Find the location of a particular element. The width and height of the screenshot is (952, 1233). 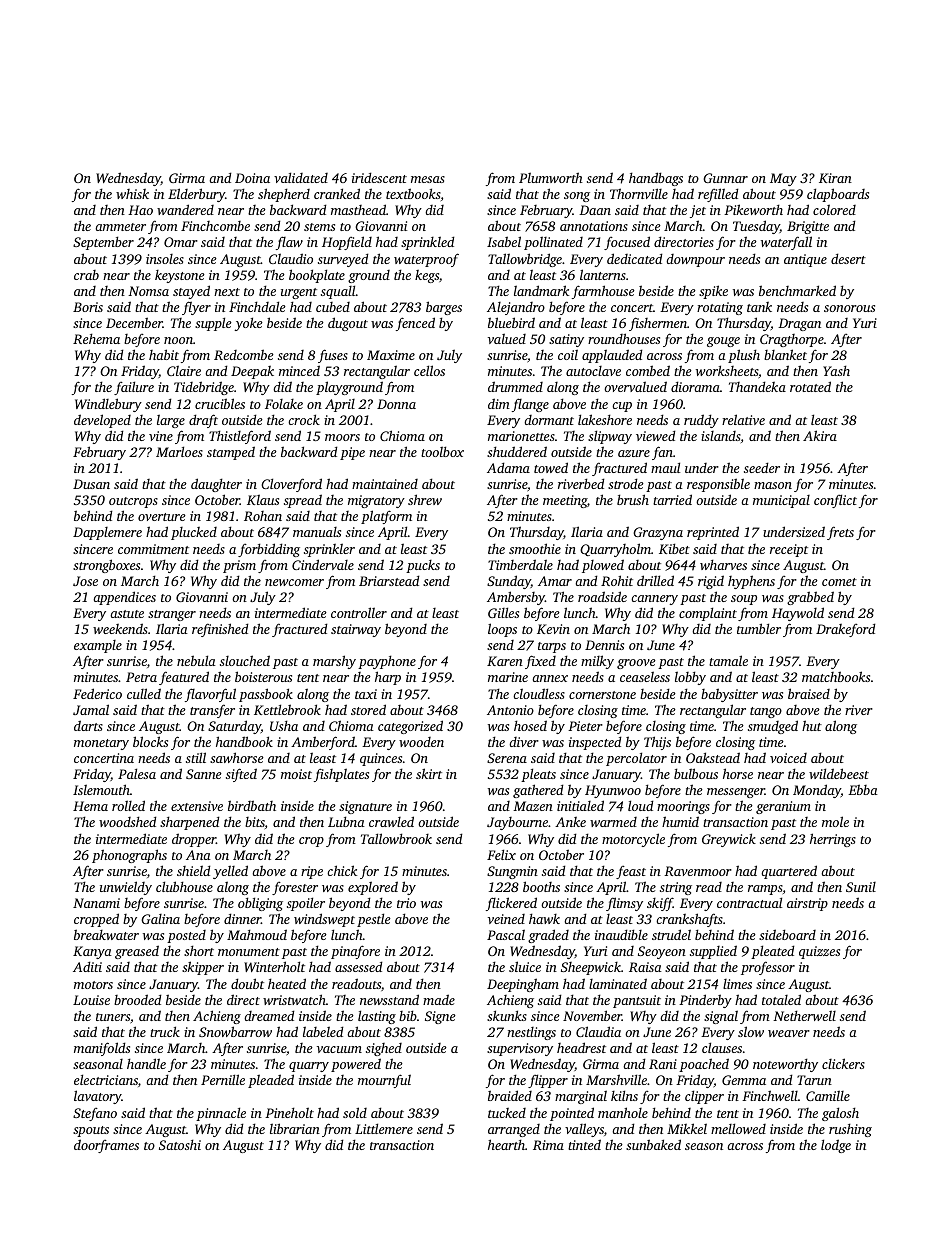

woodshed is located at coordinates (128, 821).
